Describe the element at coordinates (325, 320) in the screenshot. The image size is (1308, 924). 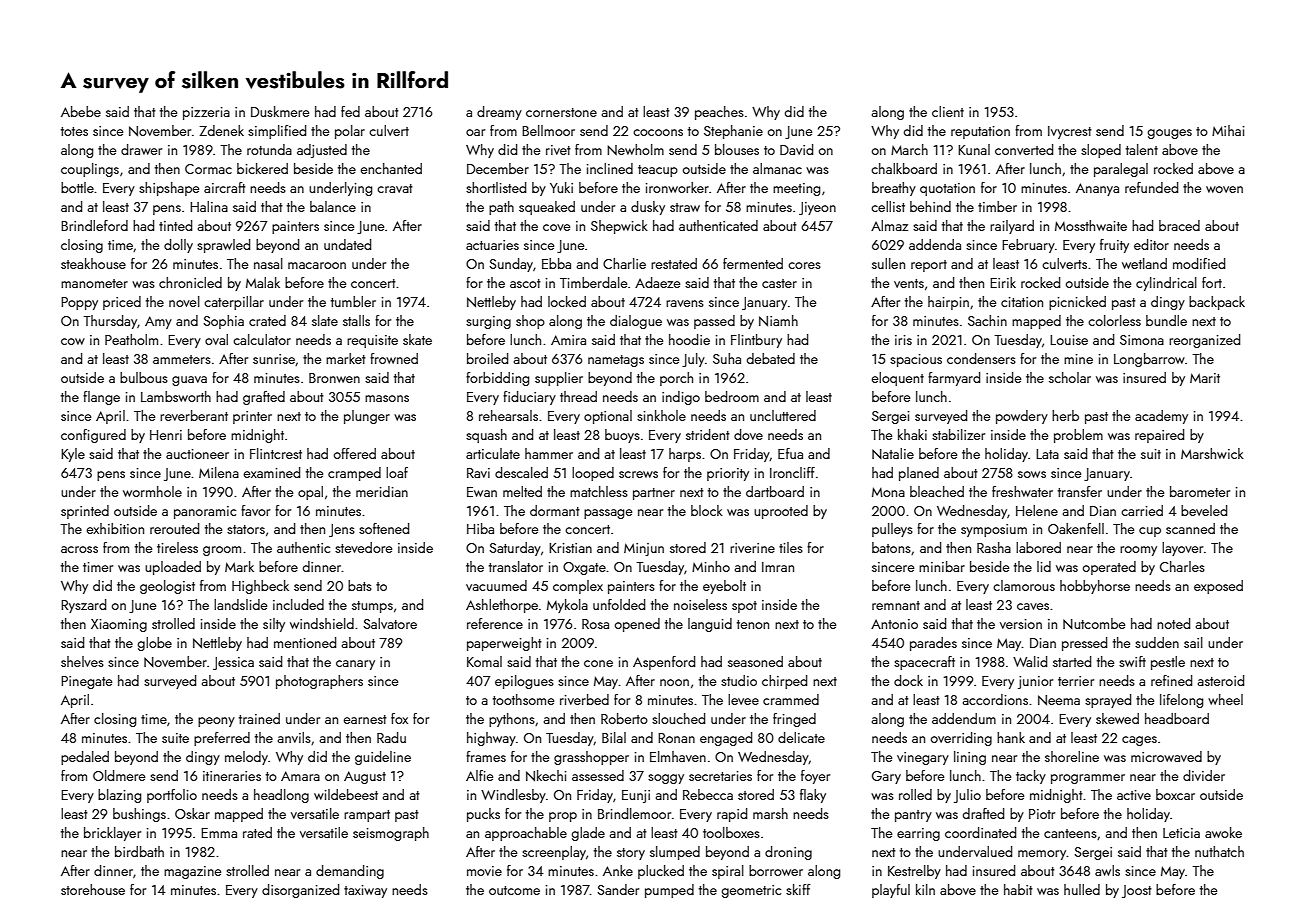
I see `slate` at that location.
